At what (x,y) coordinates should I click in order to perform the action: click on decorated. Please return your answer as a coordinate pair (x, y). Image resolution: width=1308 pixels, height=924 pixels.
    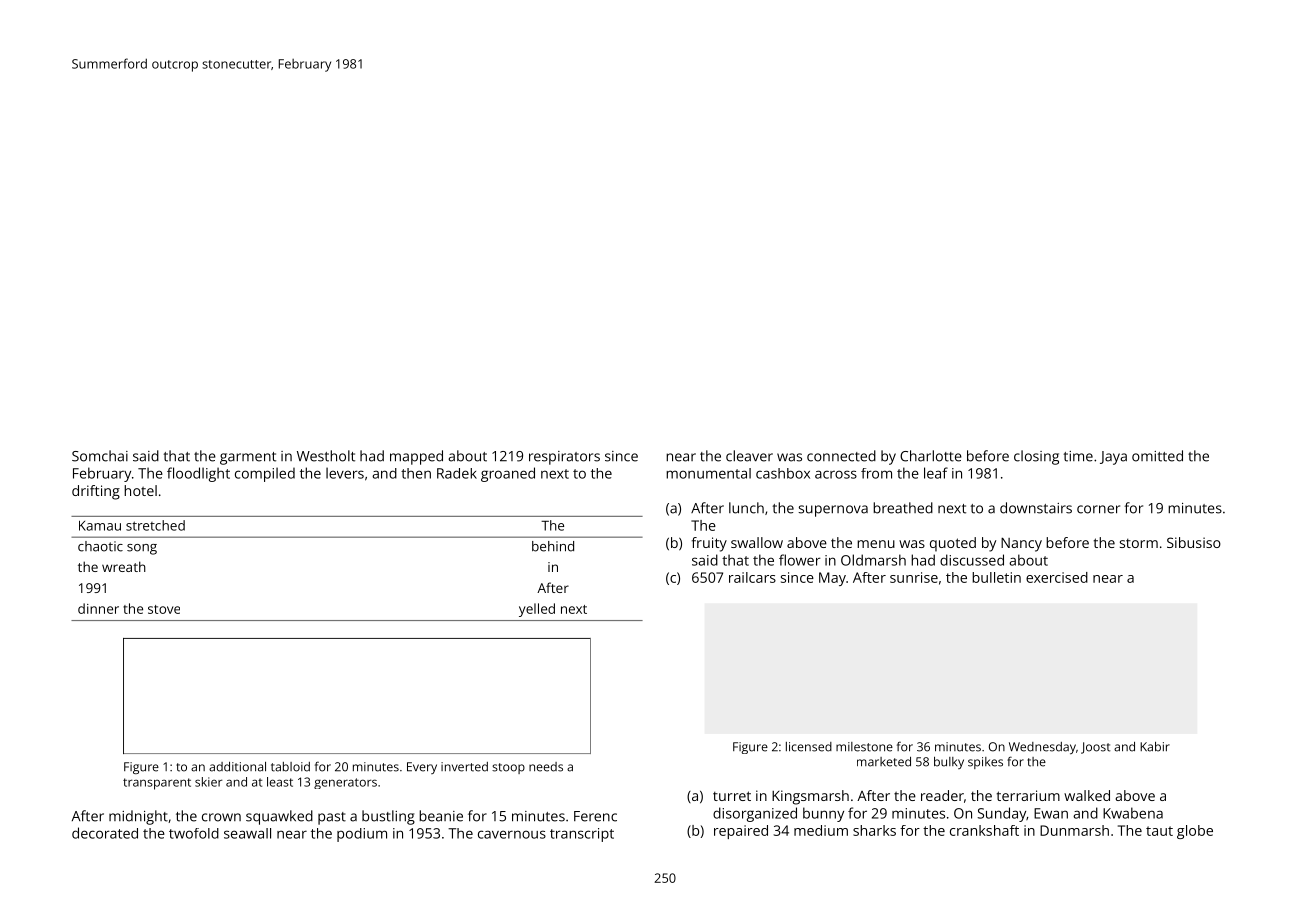
    Looking at the image, I should click on (105, 833).
